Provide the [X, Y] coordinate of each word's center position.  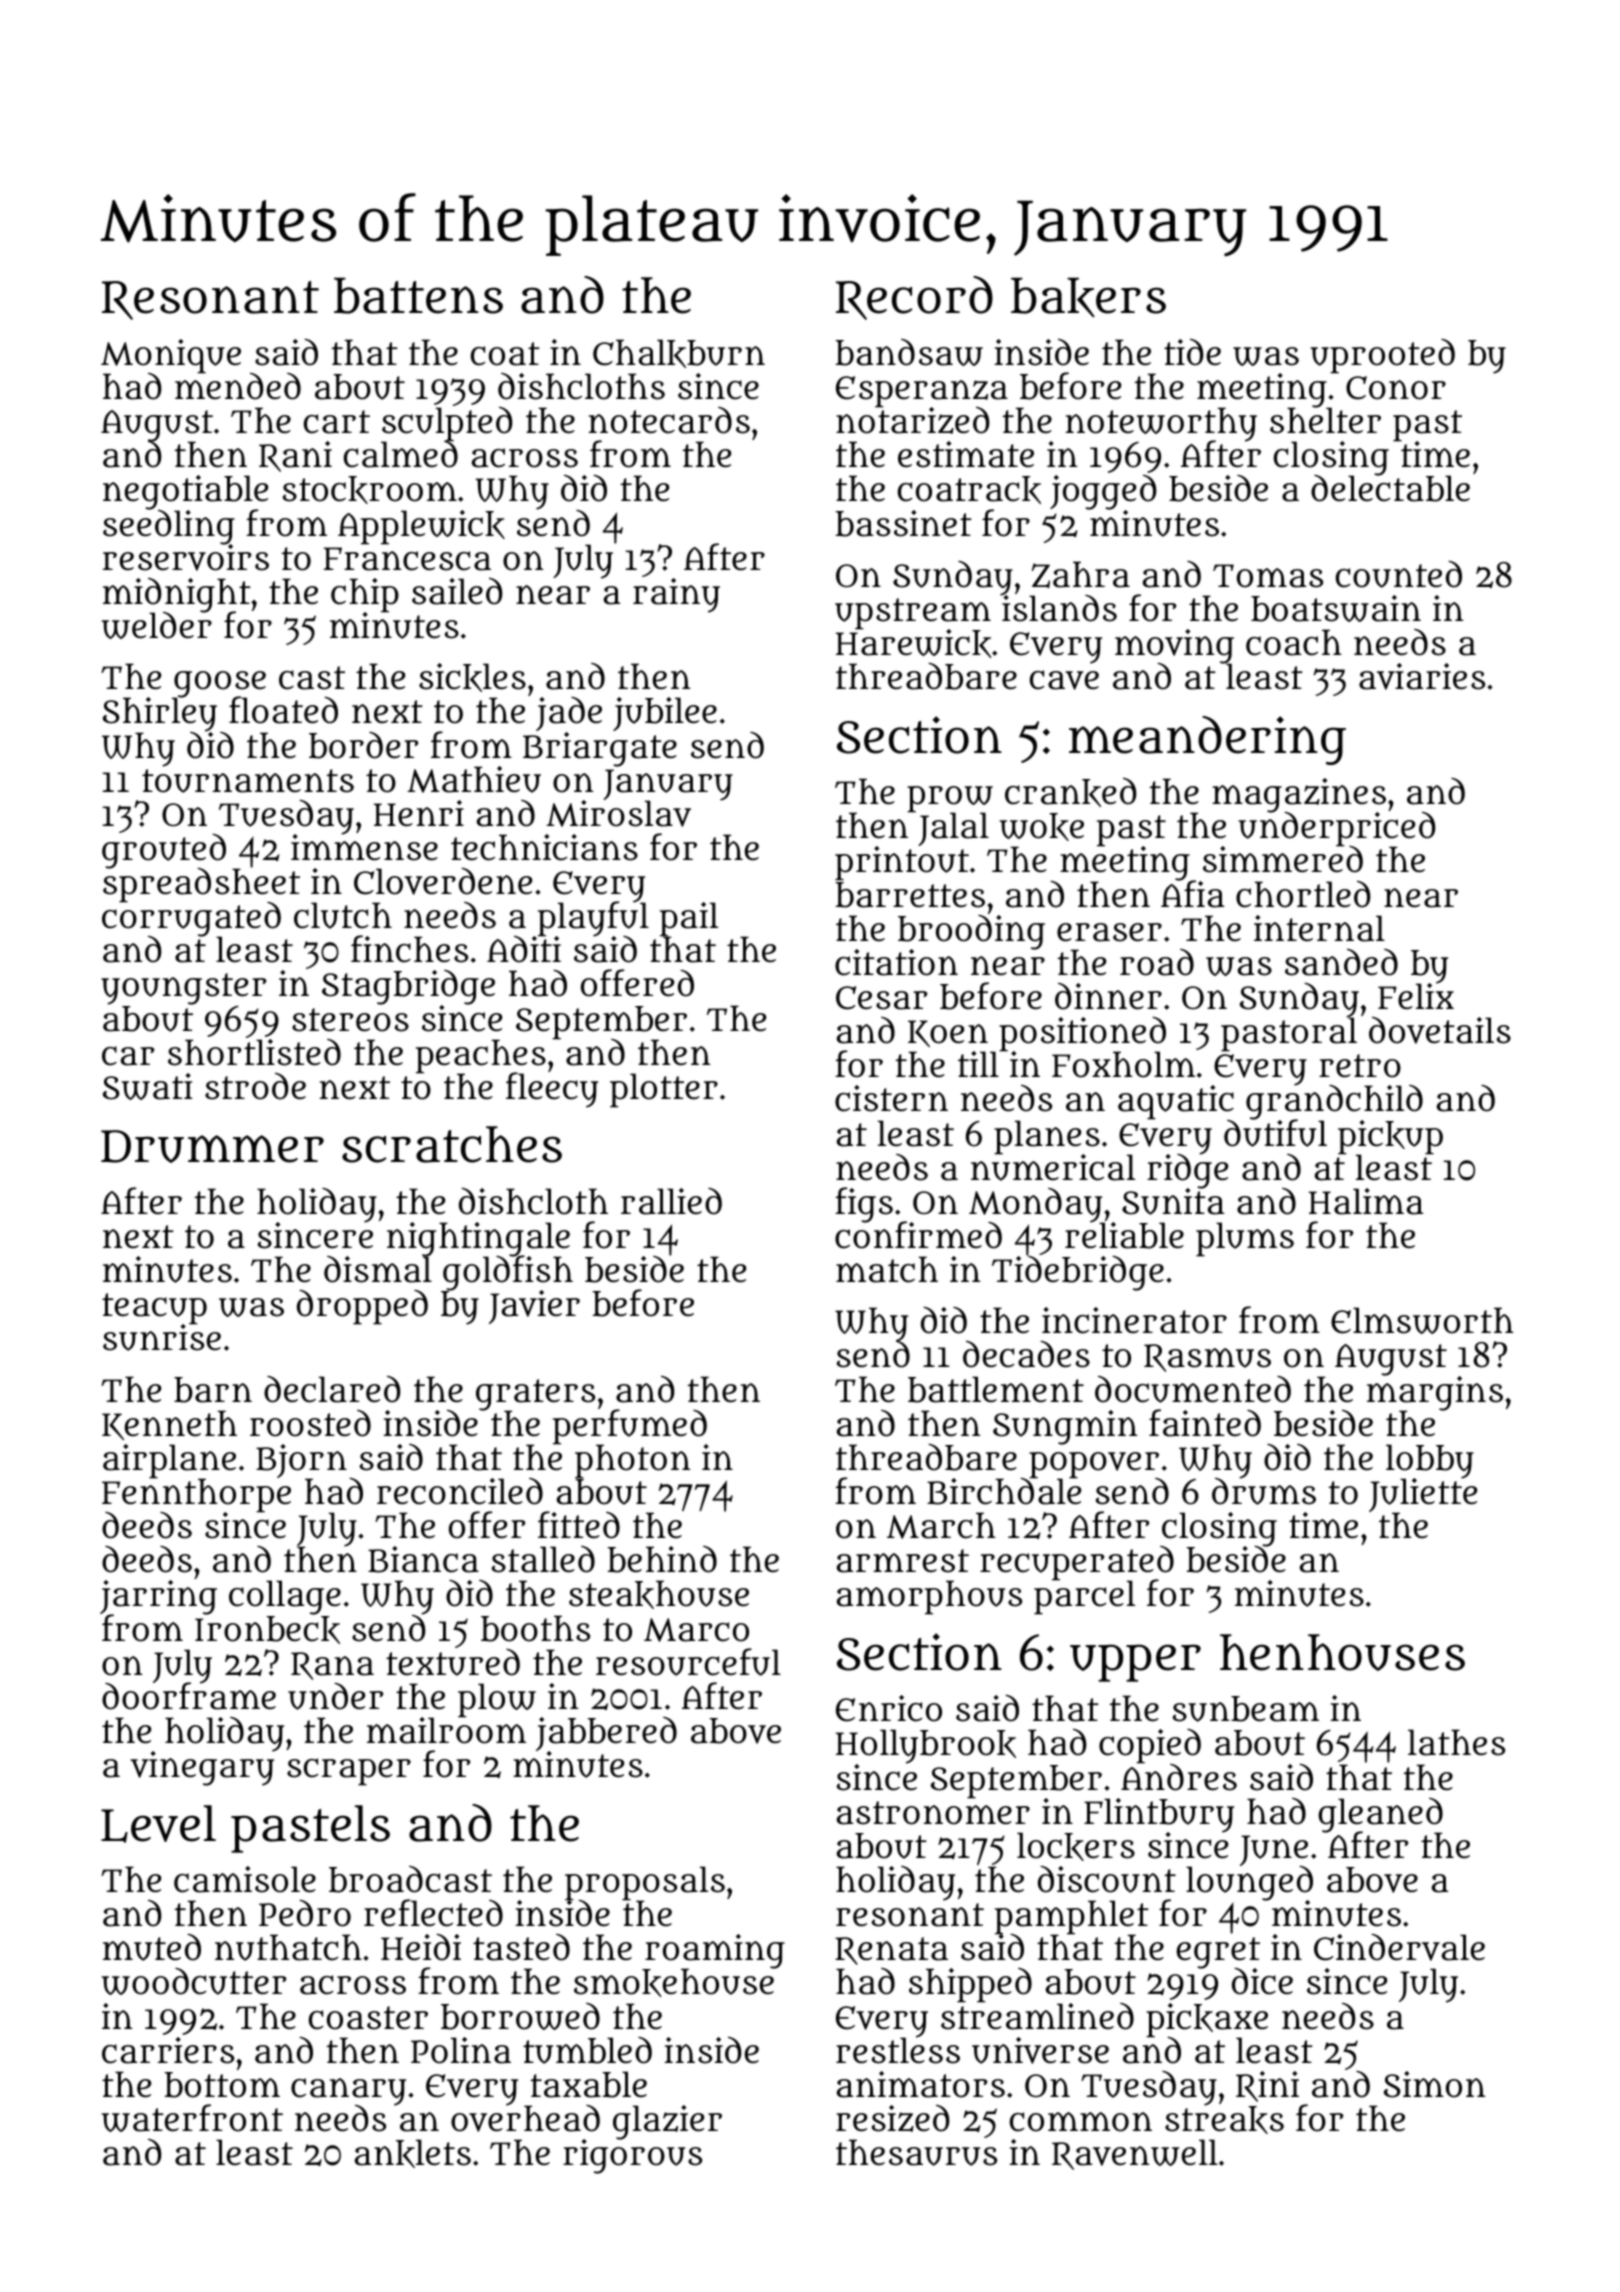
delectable [1390, 489]
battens [418, 295]
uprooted [1382, 356]
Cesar [881, 998]
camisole [245, 1879]
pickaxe [1207, 2020]
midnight [177, 594]
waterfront [192, 2118]
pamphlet [1072, 1917]
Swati [148, 1086]
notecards [669, 420]
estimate [966, 454]
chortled [1303, 894]
